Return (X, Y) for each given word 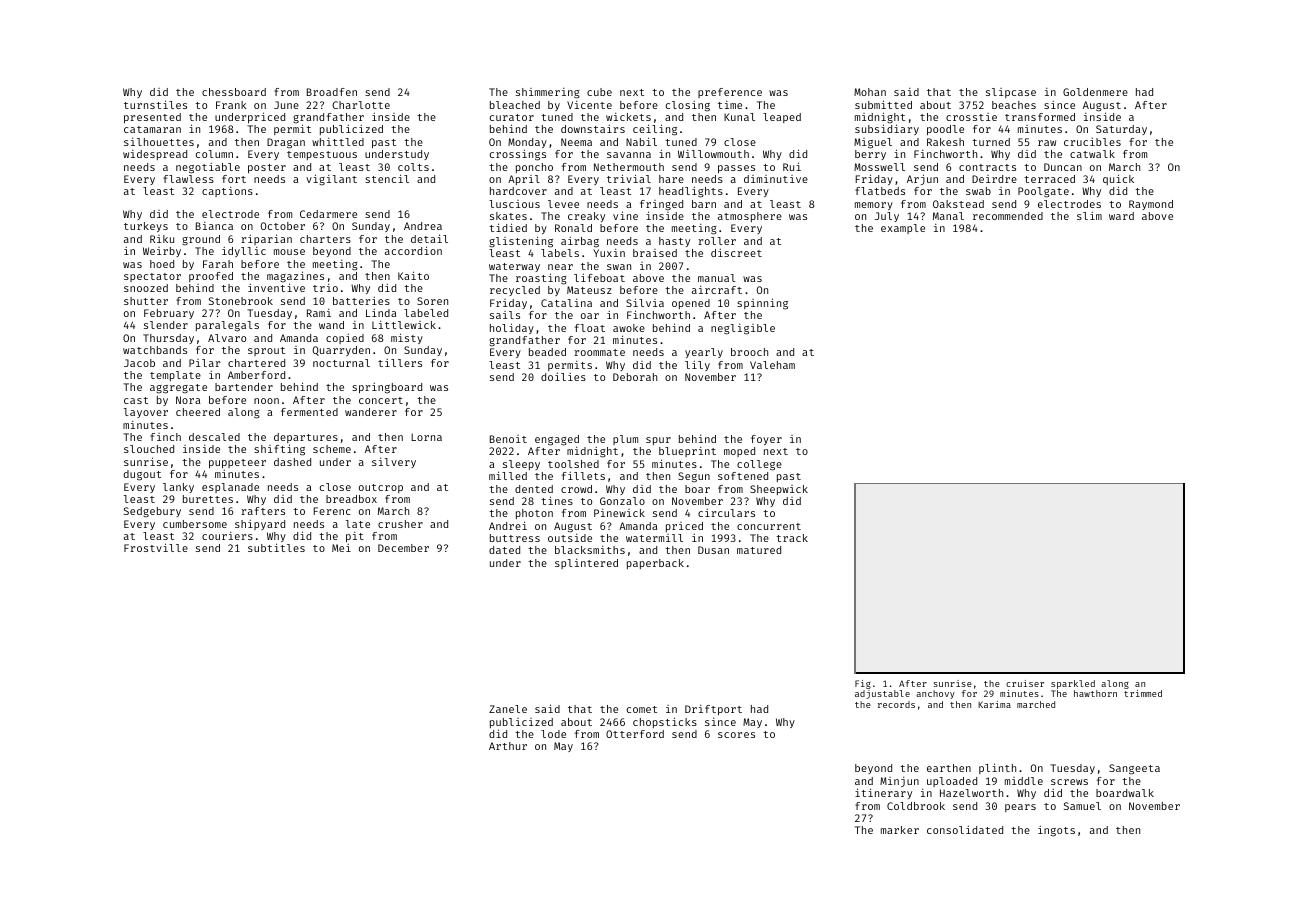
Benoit (508, 439)
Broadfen (332, 92)
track (792, 538)
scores (736, 735)
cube (599, 92)
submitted (883, 104)
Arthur (508, 746)
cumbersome (195, 524)
